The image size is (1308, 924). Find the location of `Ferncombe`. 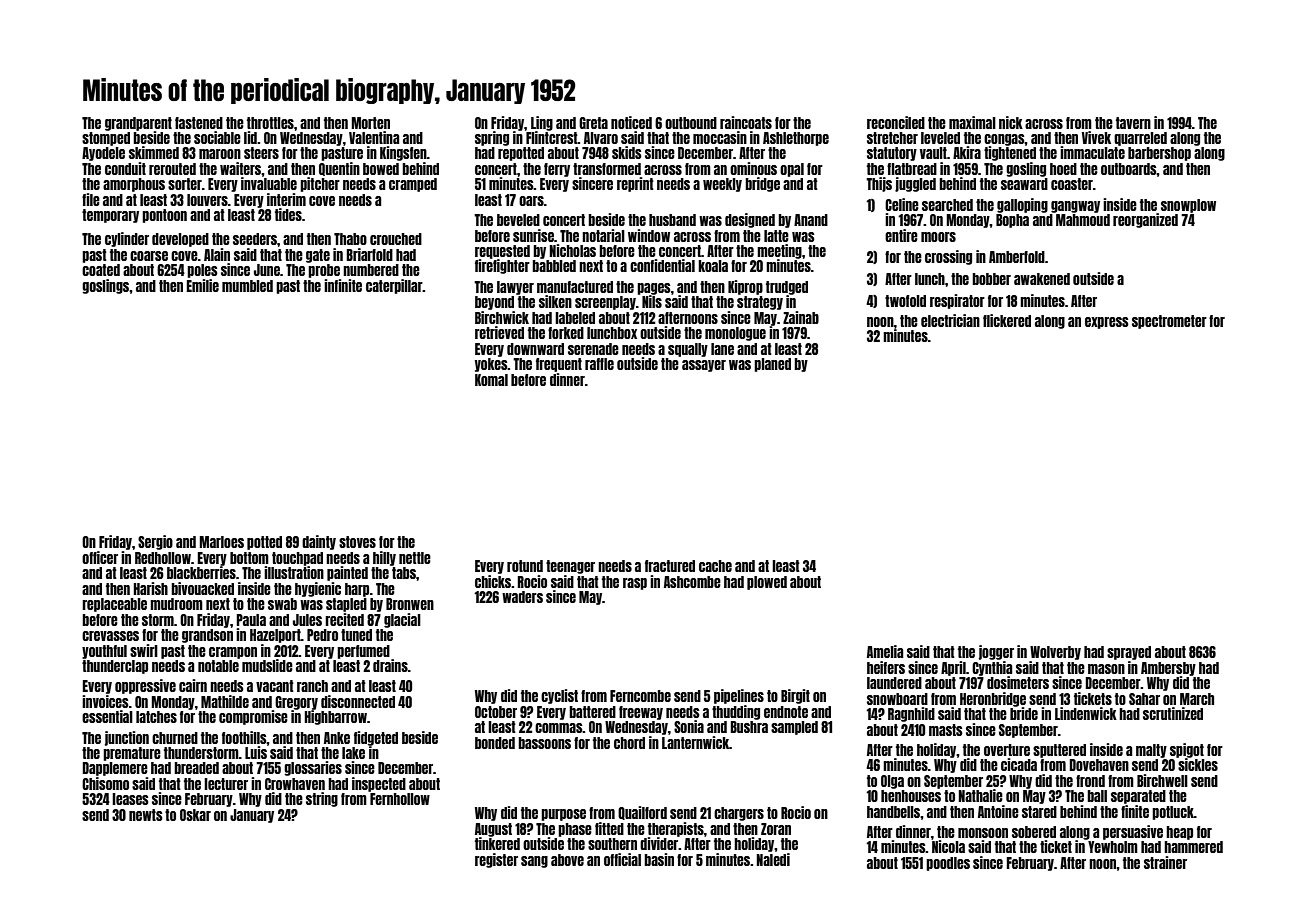

Ferncombe is located at coordinates (640, 696).
